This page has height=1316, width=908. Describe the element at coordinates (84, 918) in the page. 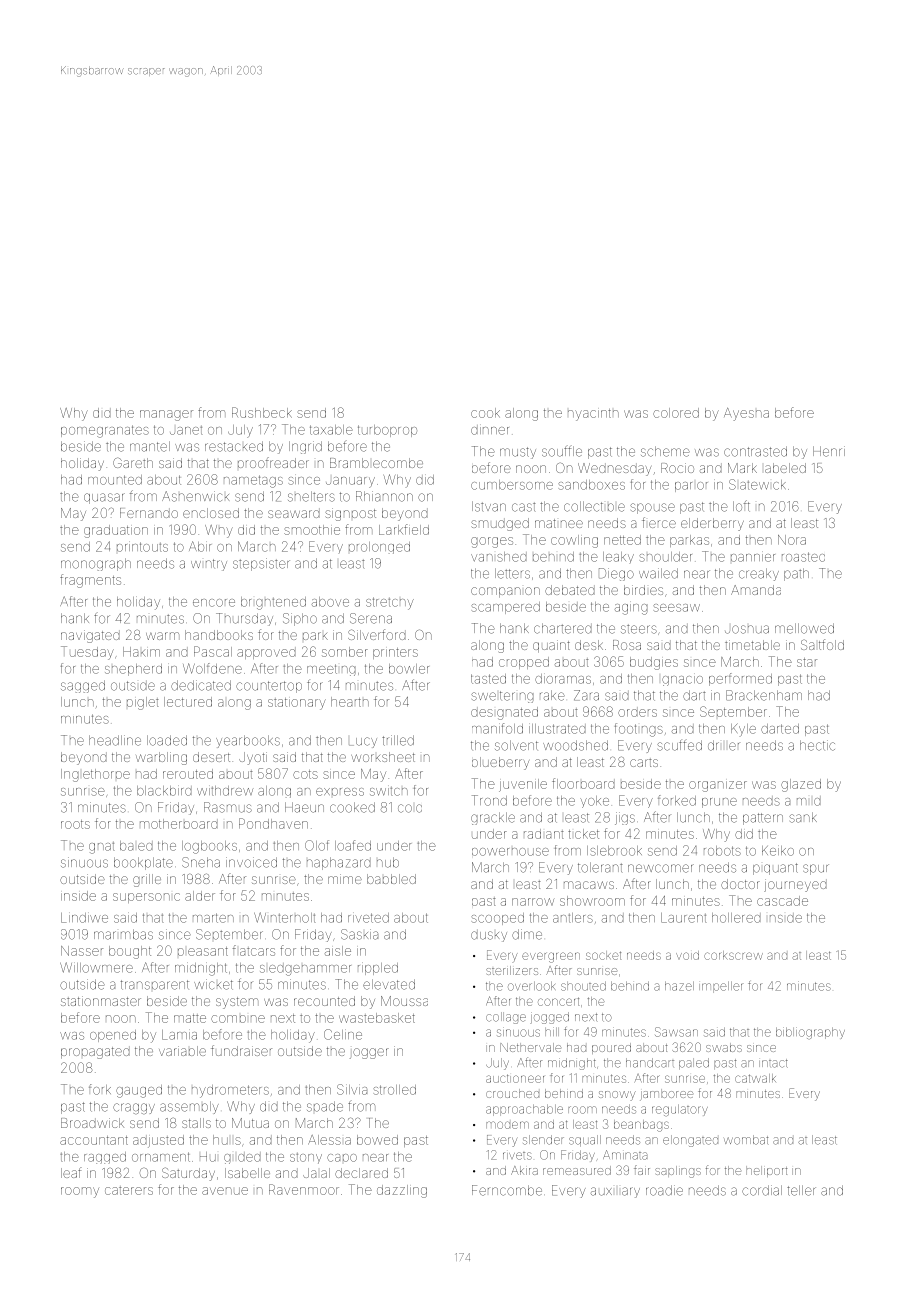

I see `Lindiwe` at that location.
